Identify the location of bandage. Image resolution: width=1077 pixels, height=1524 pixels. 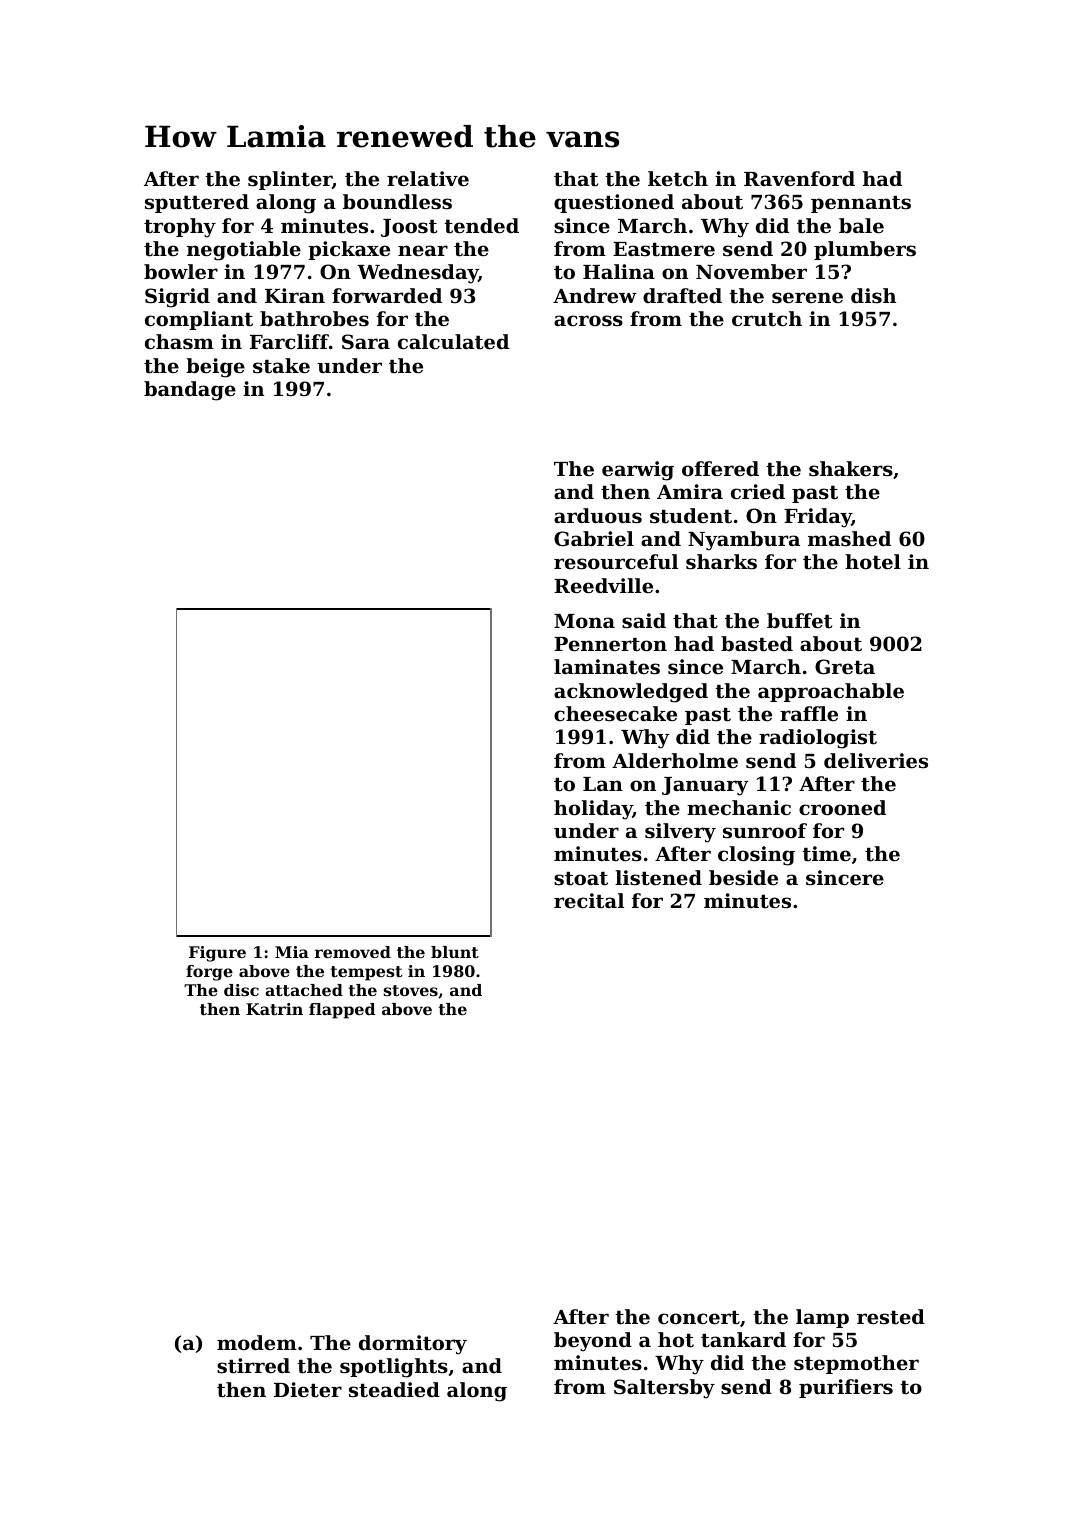
(190, 391).
